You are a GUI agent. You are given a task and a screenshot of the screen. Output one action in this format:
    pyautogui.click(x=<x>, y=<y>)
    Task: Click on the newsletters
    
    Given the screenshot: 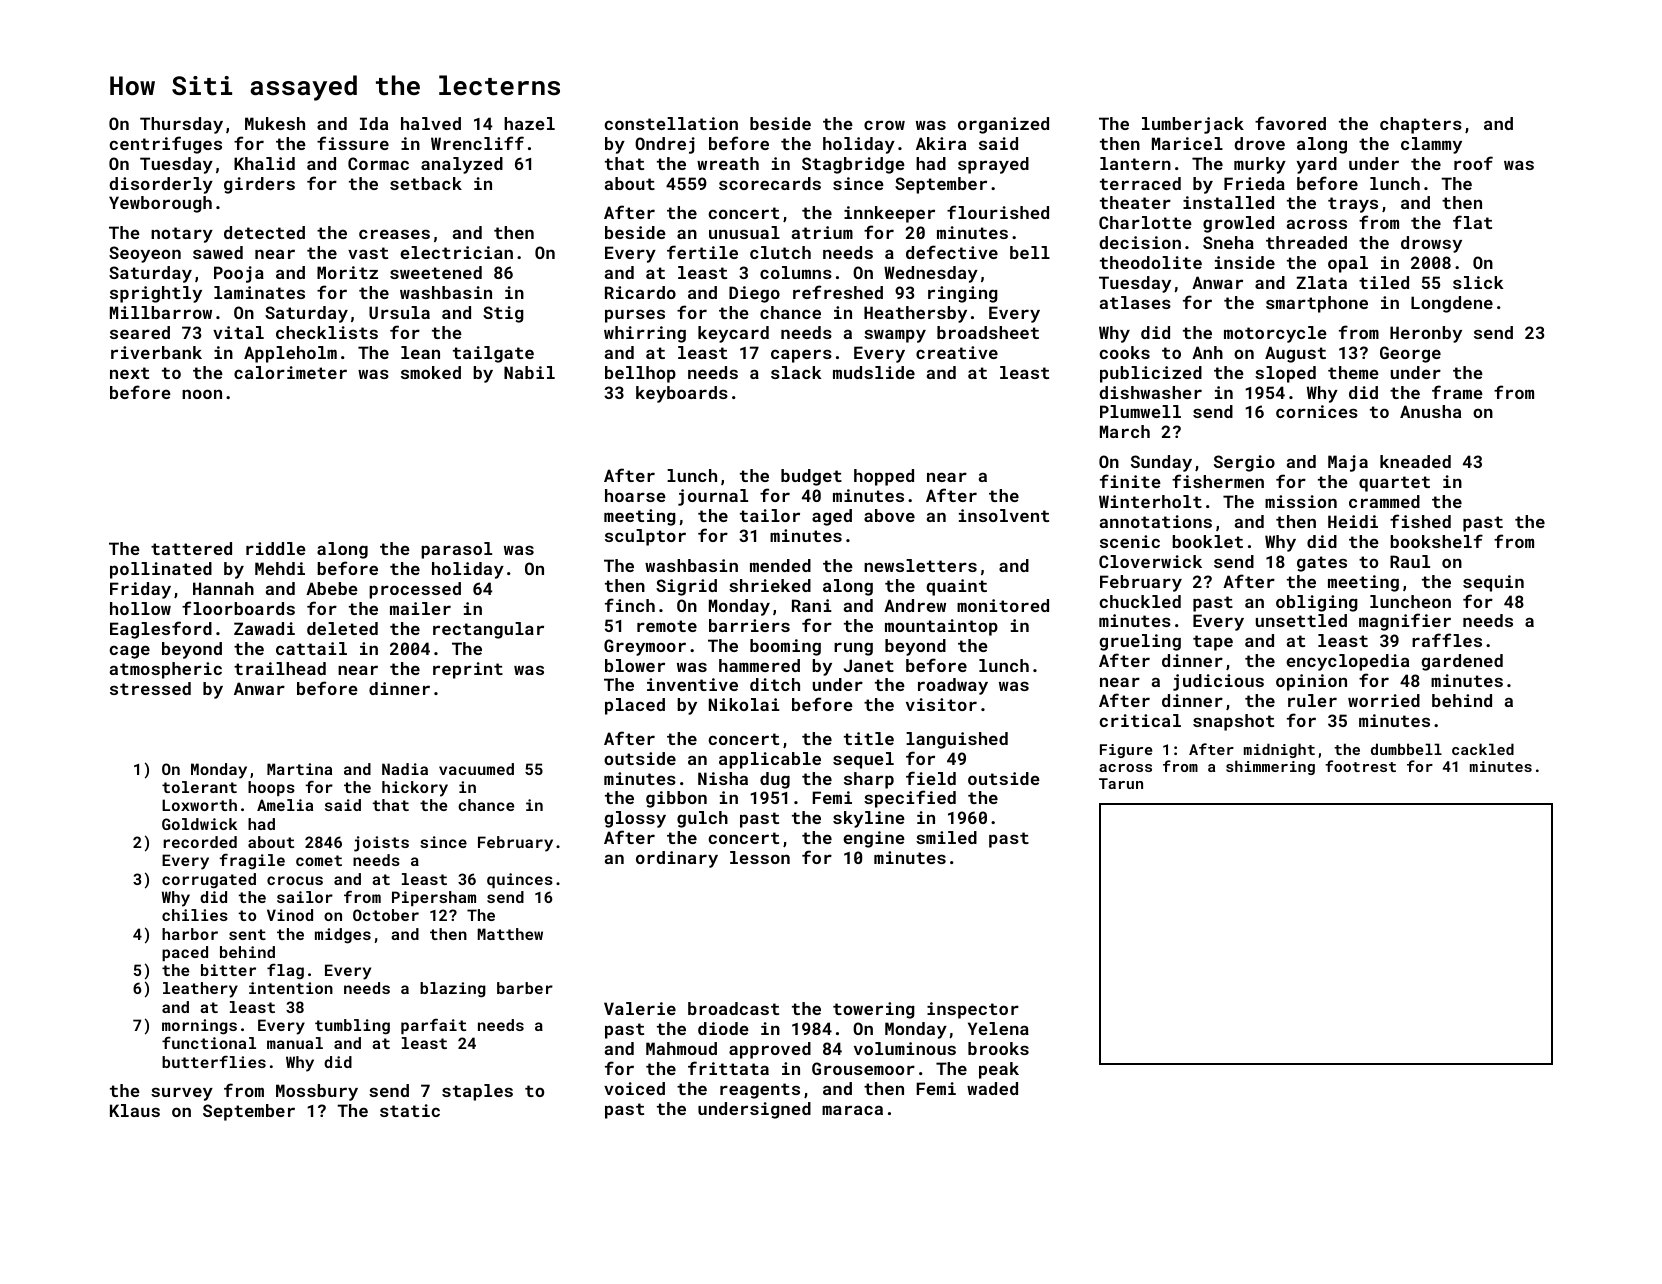 What is the action you would take?
    pyautogui.click(x=920, y=565)
